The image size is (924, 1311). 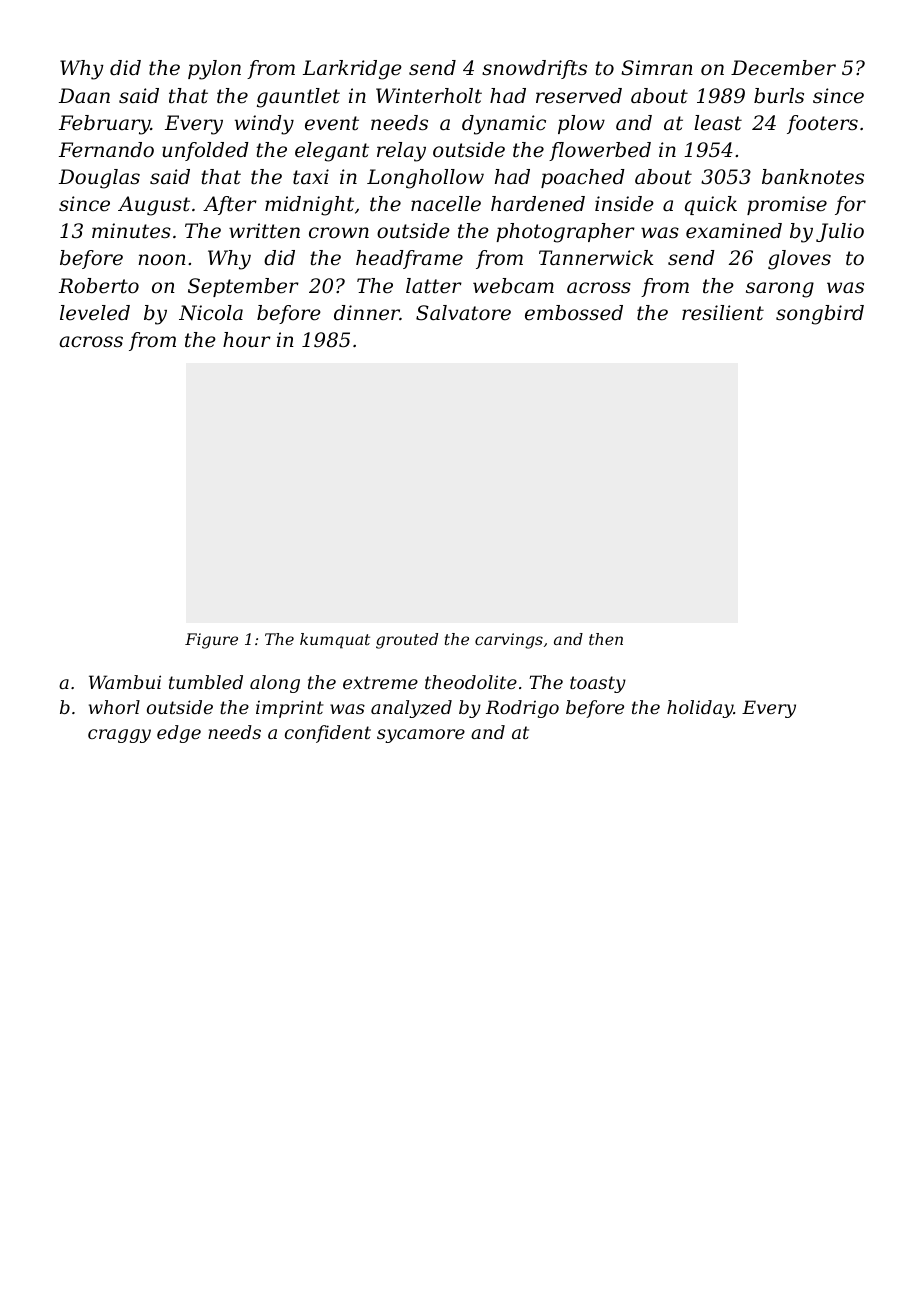 What do you see at coordinates (534, 69) in the document?
I see `snowdrifts` at bounding box center [534, 69].
